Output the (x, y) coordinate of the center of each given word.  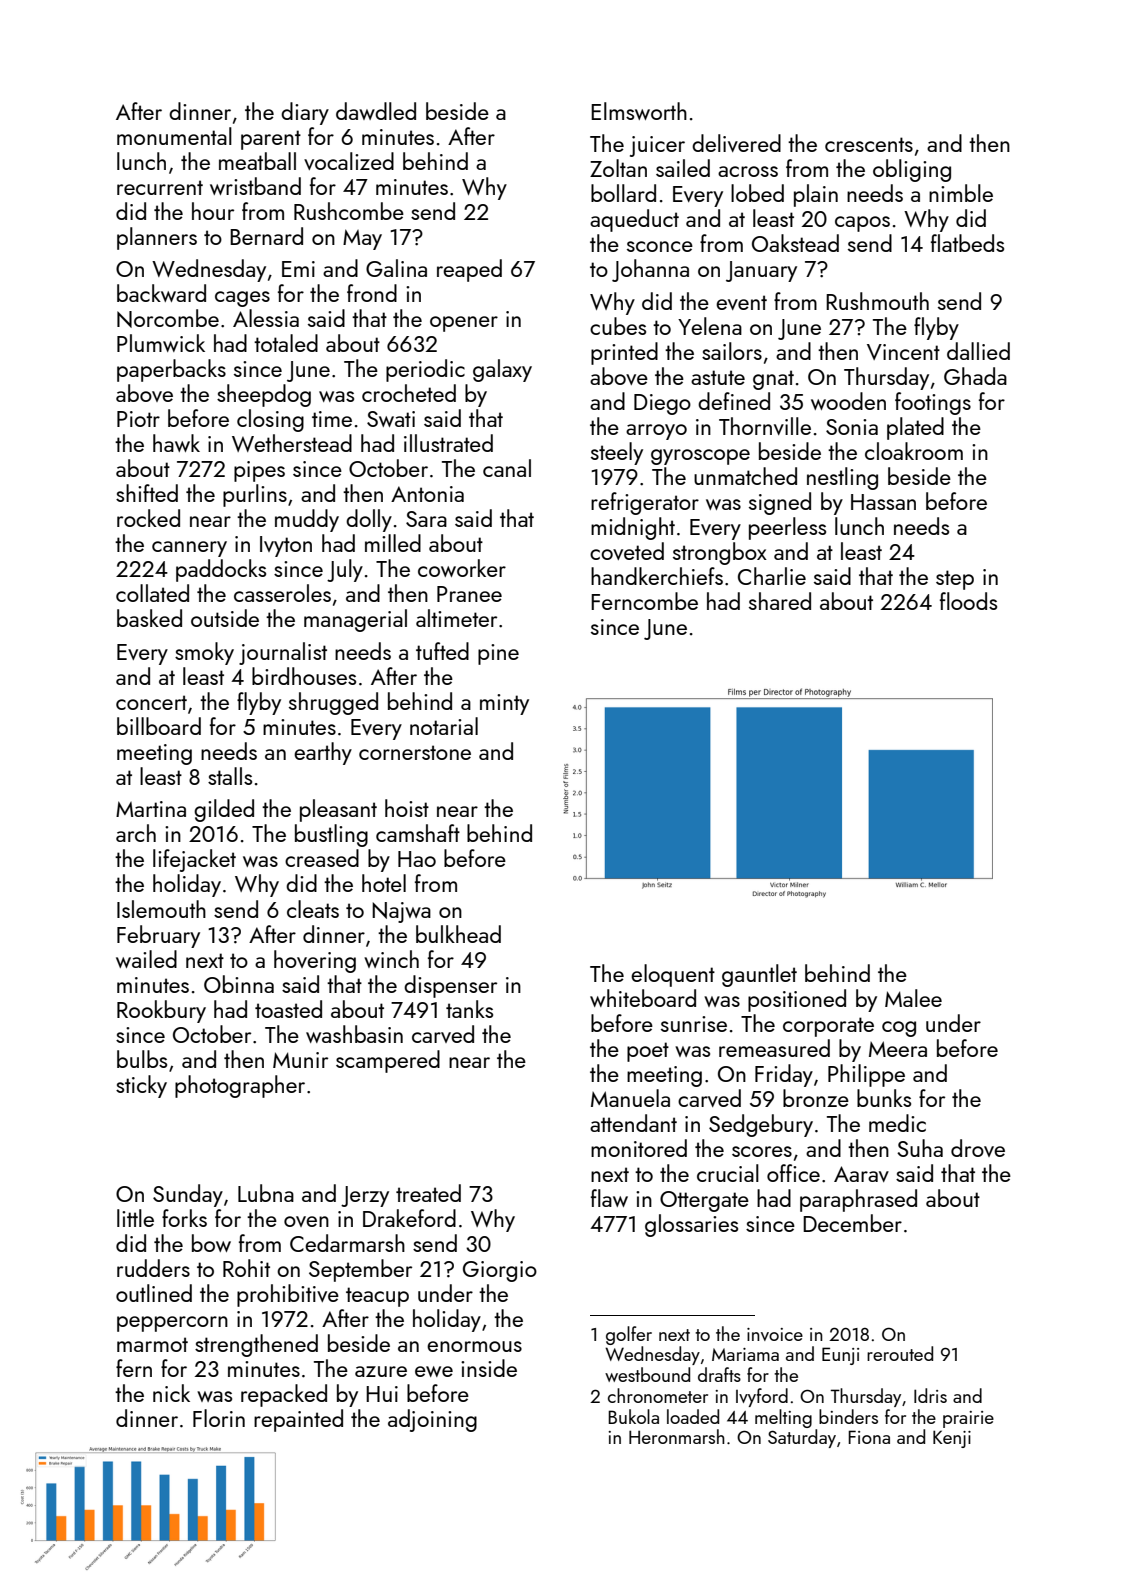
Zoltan (618, 168)
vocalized (349, 161)
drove (978, 1148)
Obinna (239, 984)
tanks (469, 1009)
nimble (961, 193)
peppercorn (172, 1324)
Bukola (633, 1416)
